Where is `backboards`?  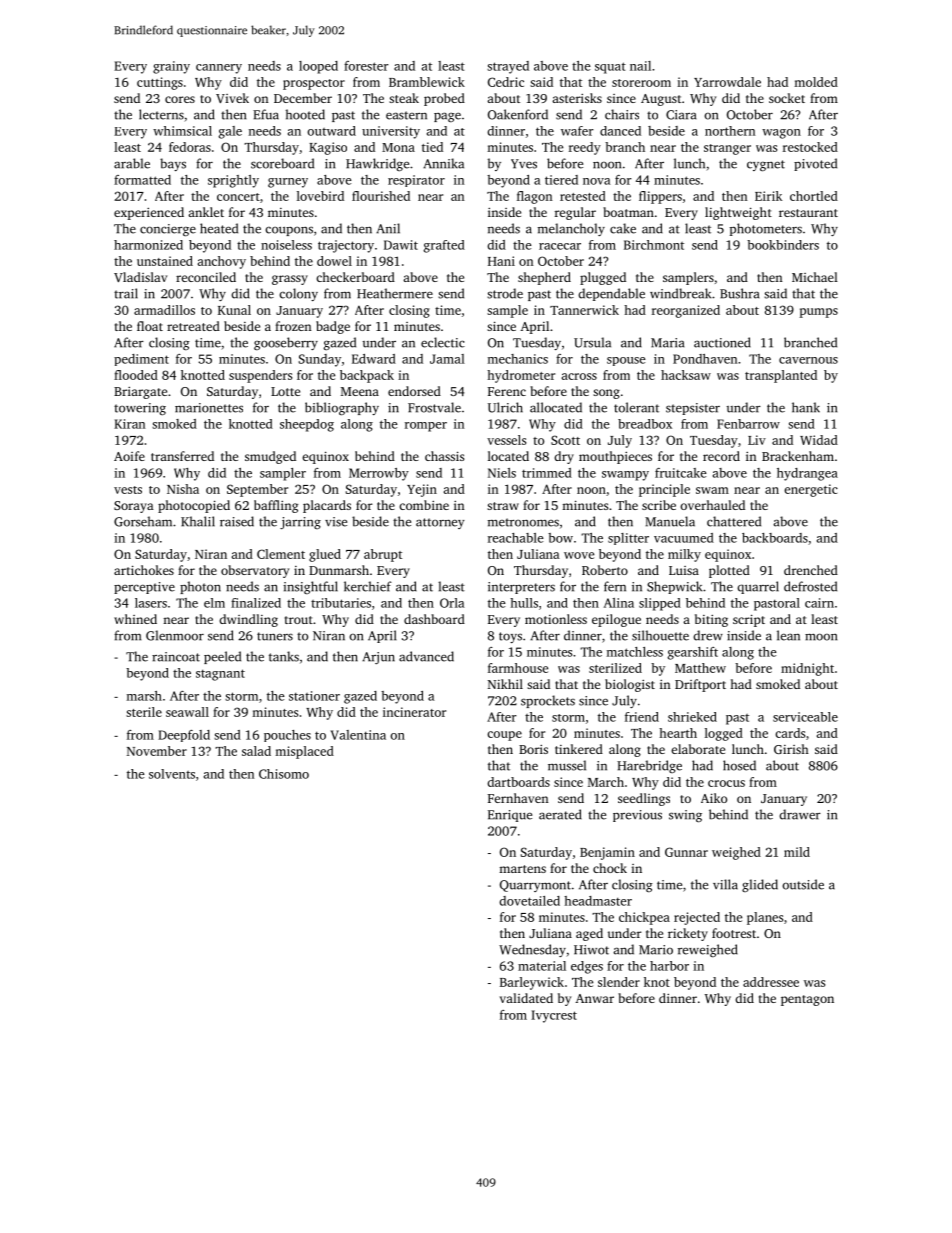
backboards is located at coordinates (775, 538).
